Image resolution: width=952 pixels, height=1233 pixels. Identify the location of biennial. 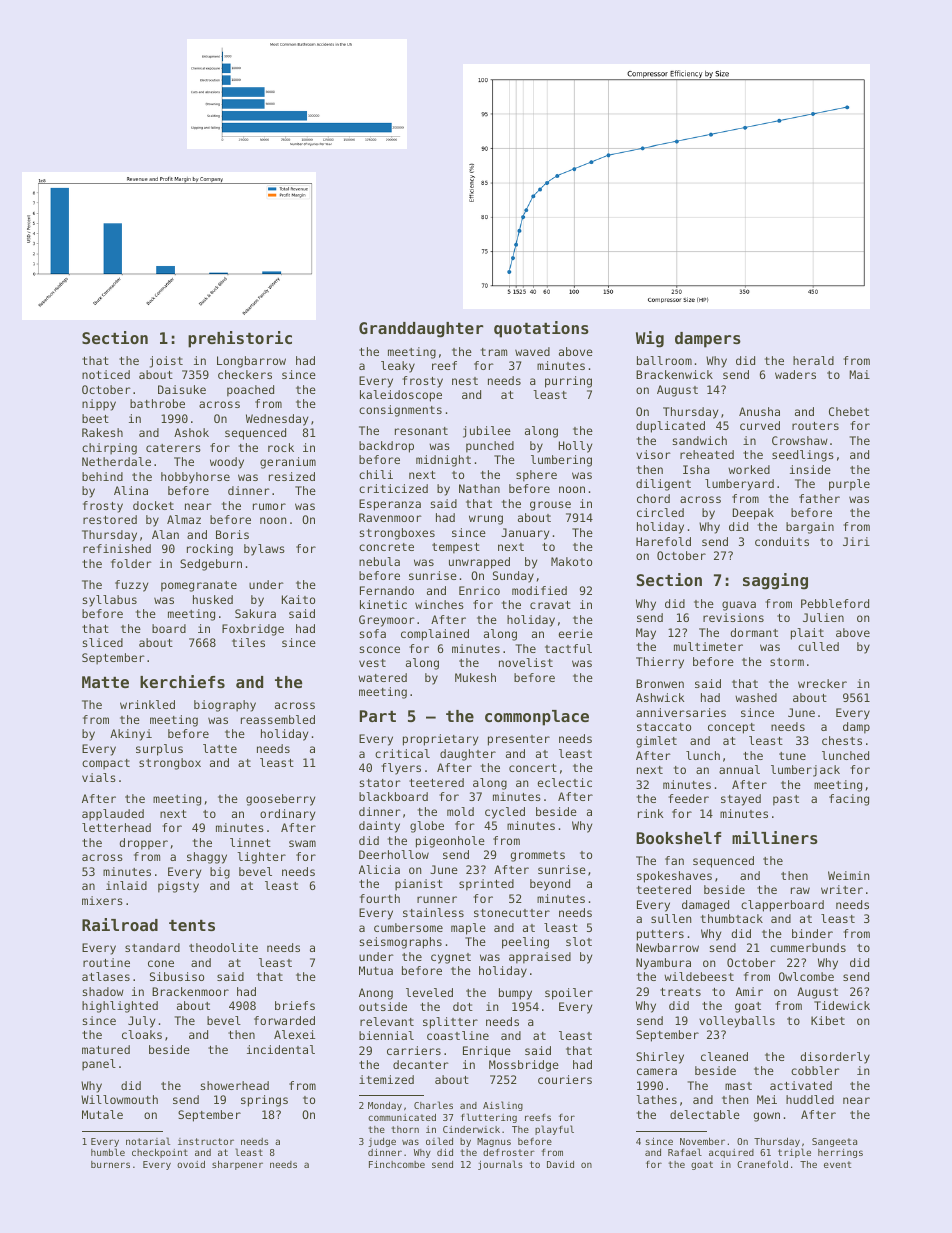
(386, 1035).
